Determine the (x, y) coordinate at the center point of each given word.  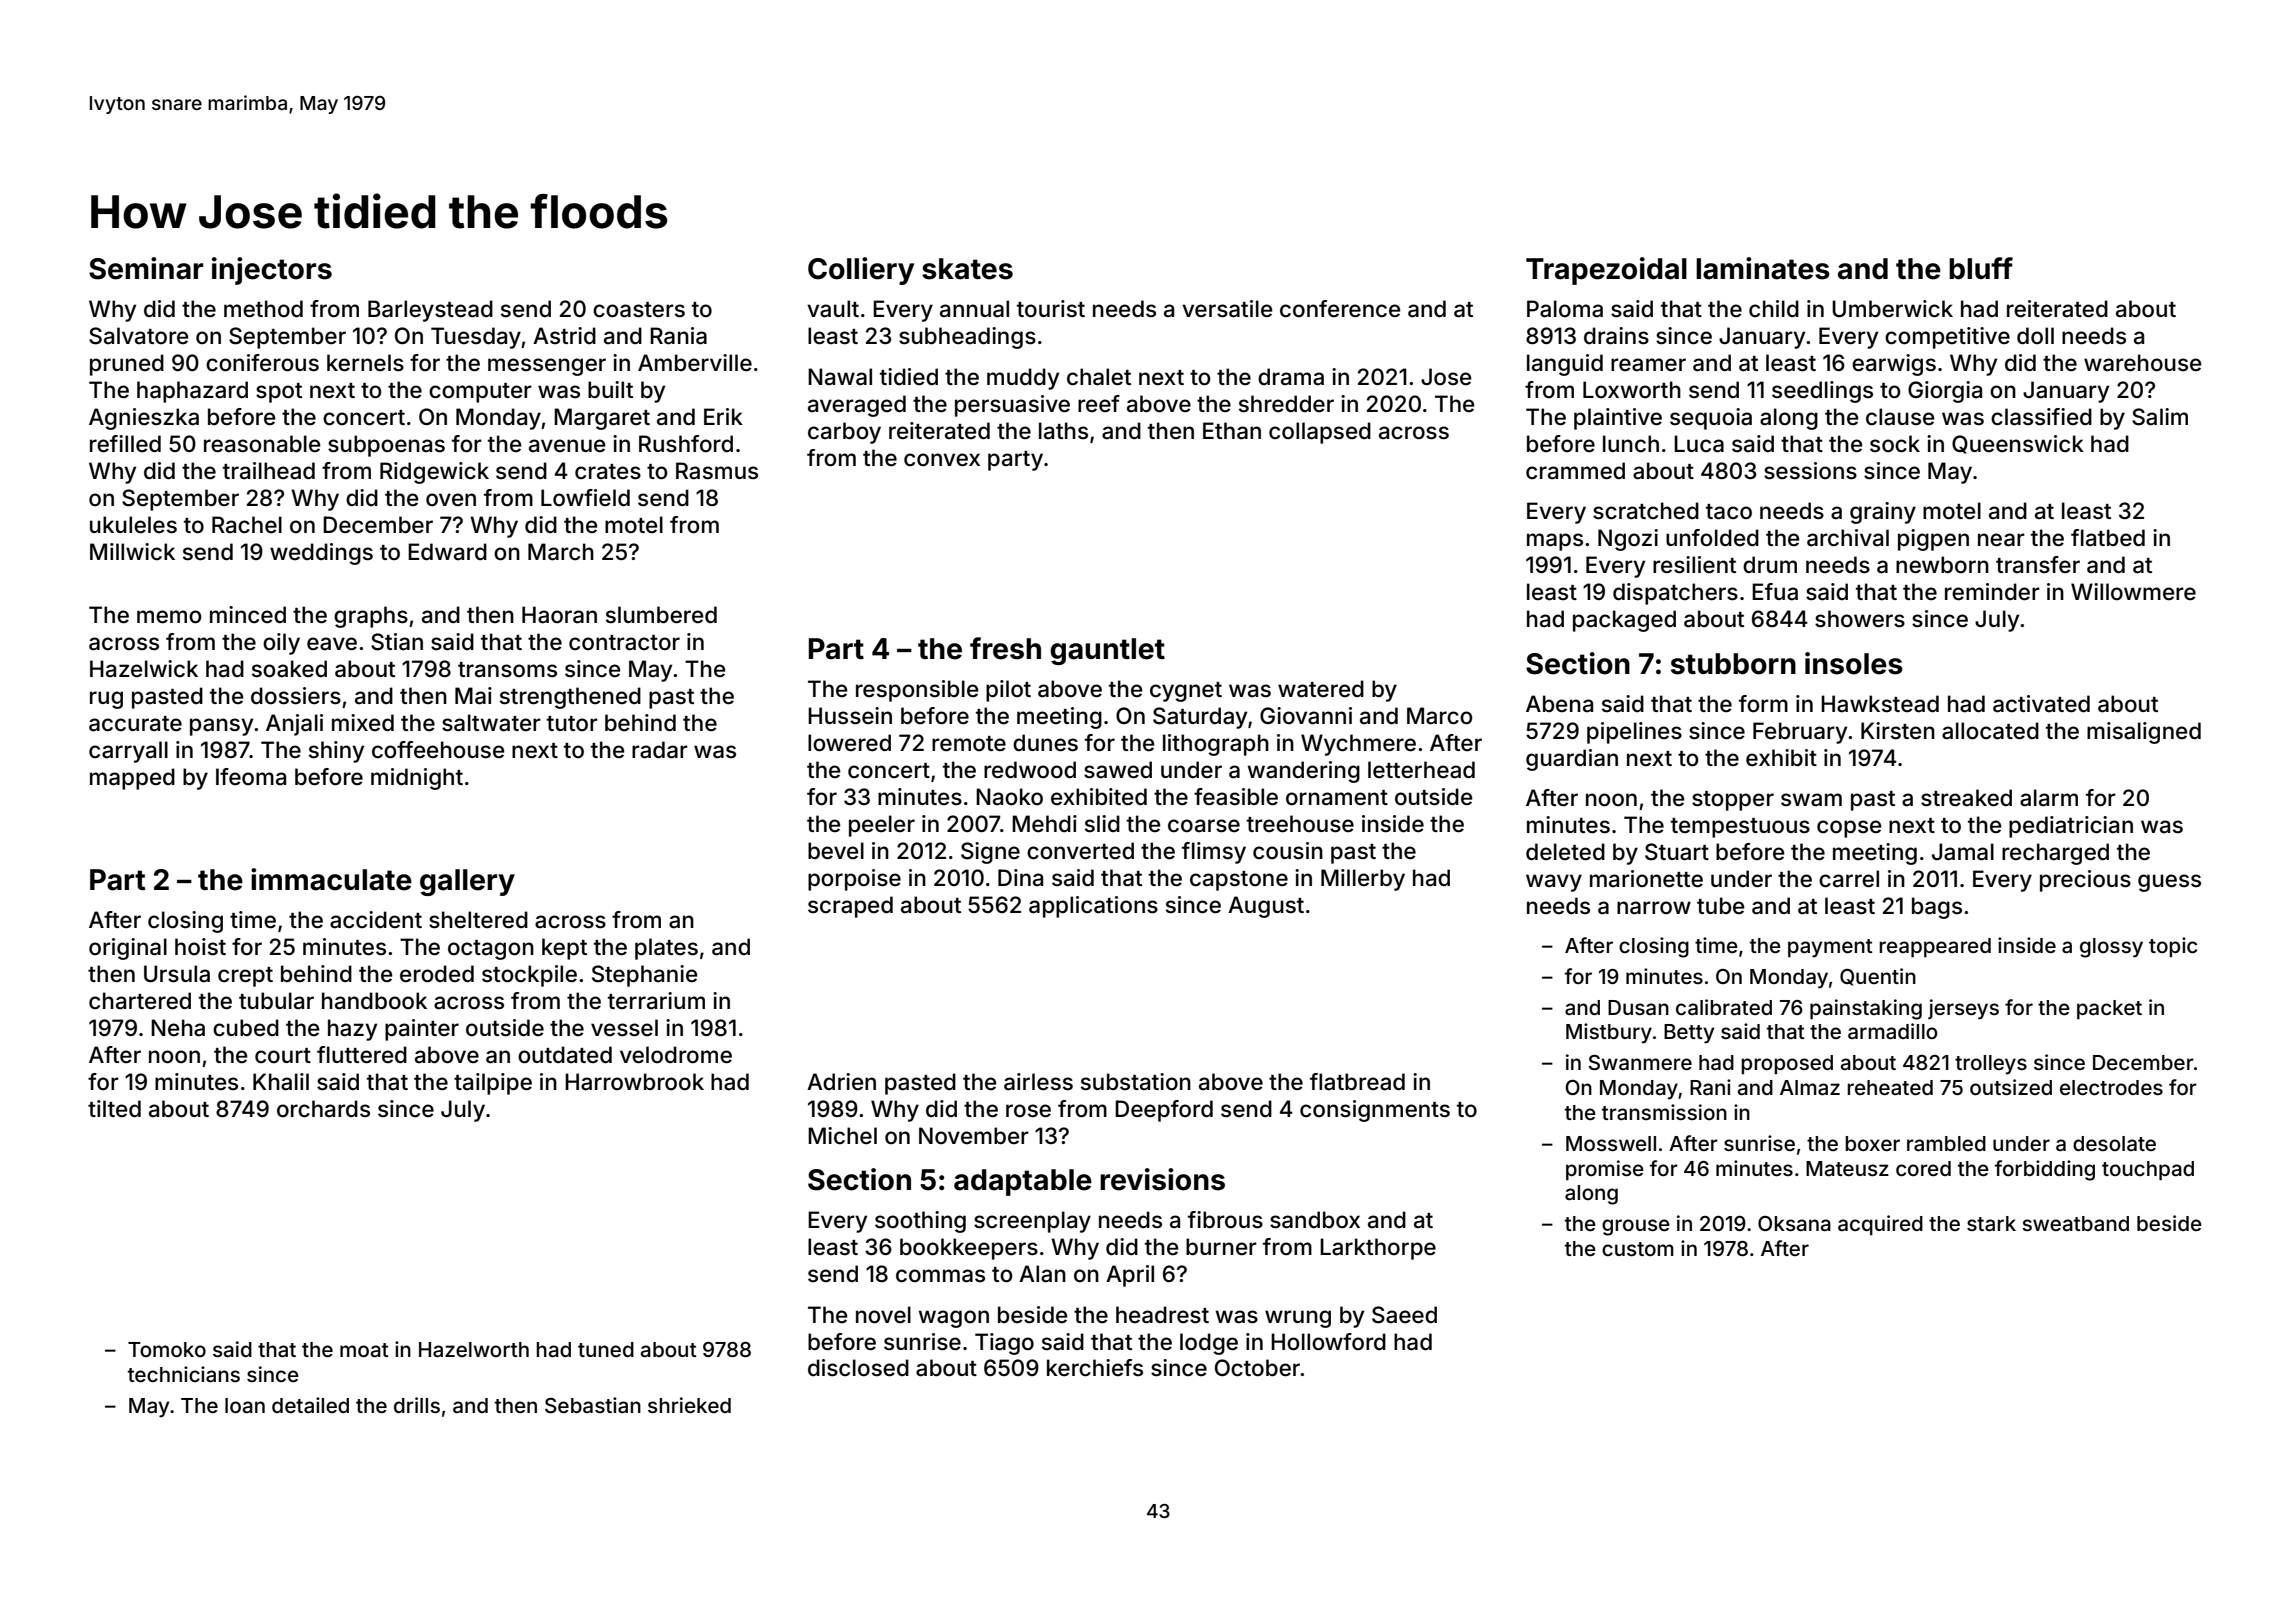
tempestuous (1740, 828)
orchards (323, 1109)
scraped (850, 907)
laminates (1763, 268)
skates (967, 269)
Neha (178, 1028)
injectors (272, 271)
